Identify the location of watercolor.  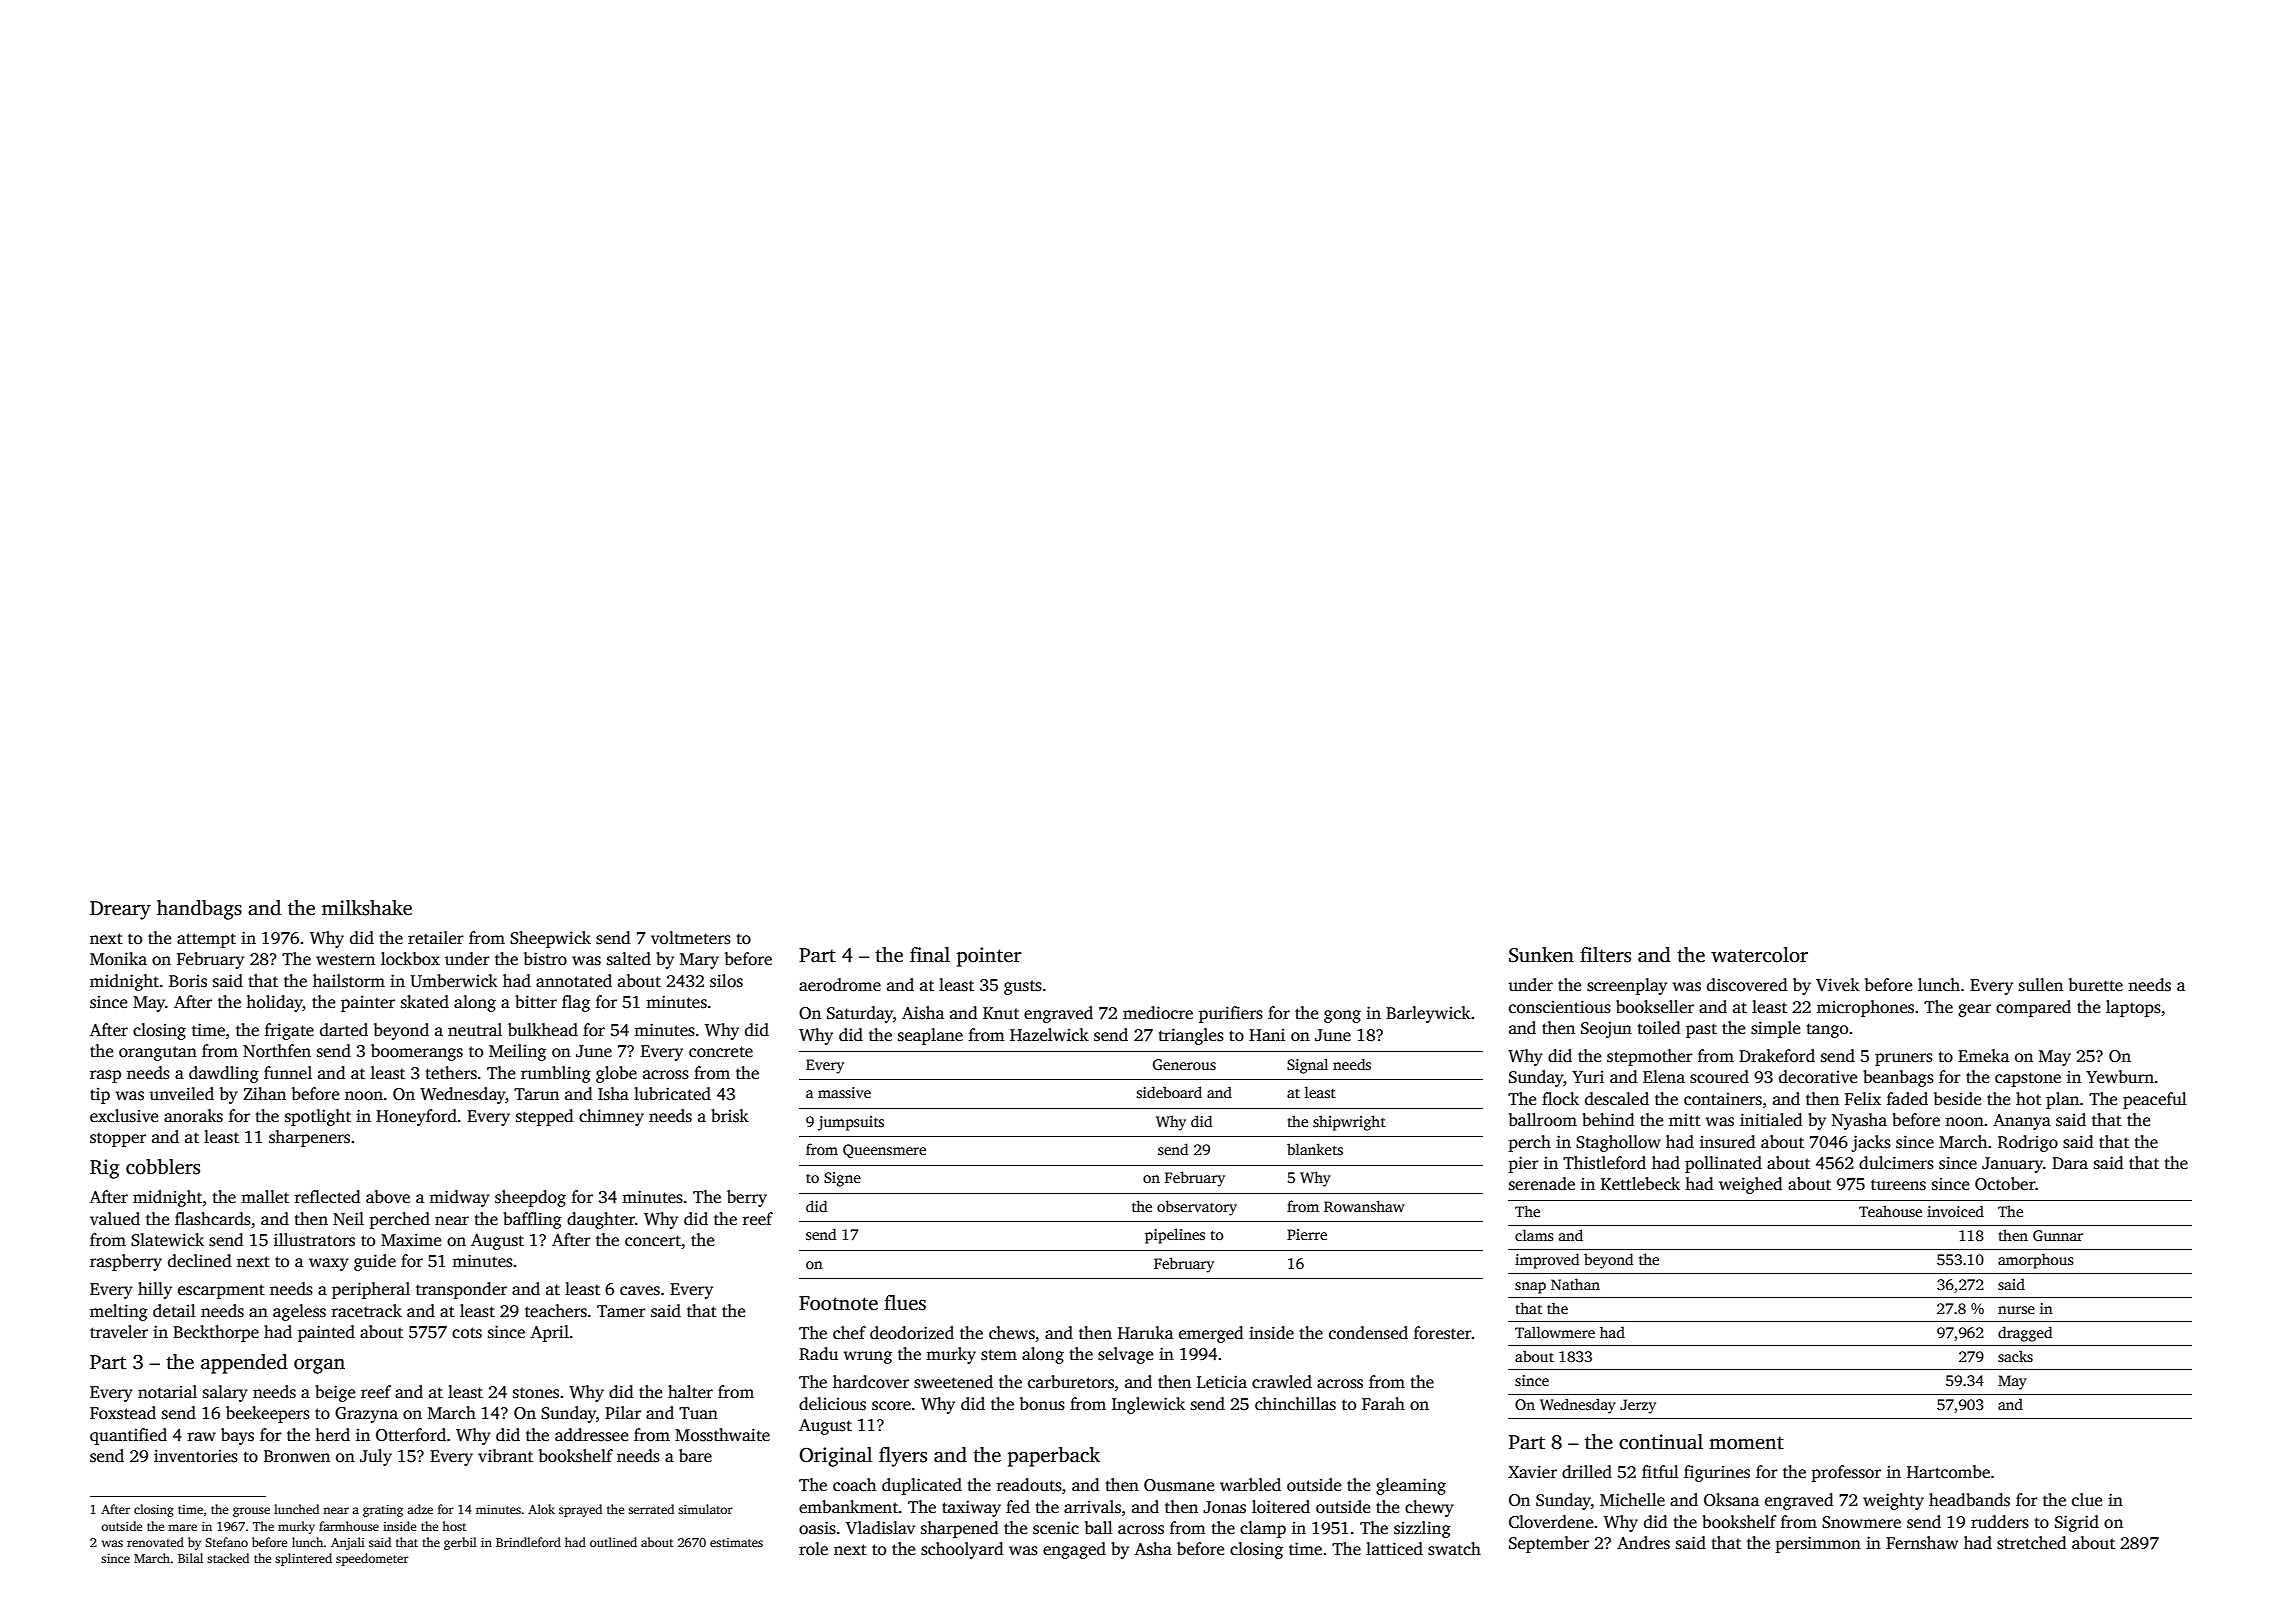
(1759, 955).
